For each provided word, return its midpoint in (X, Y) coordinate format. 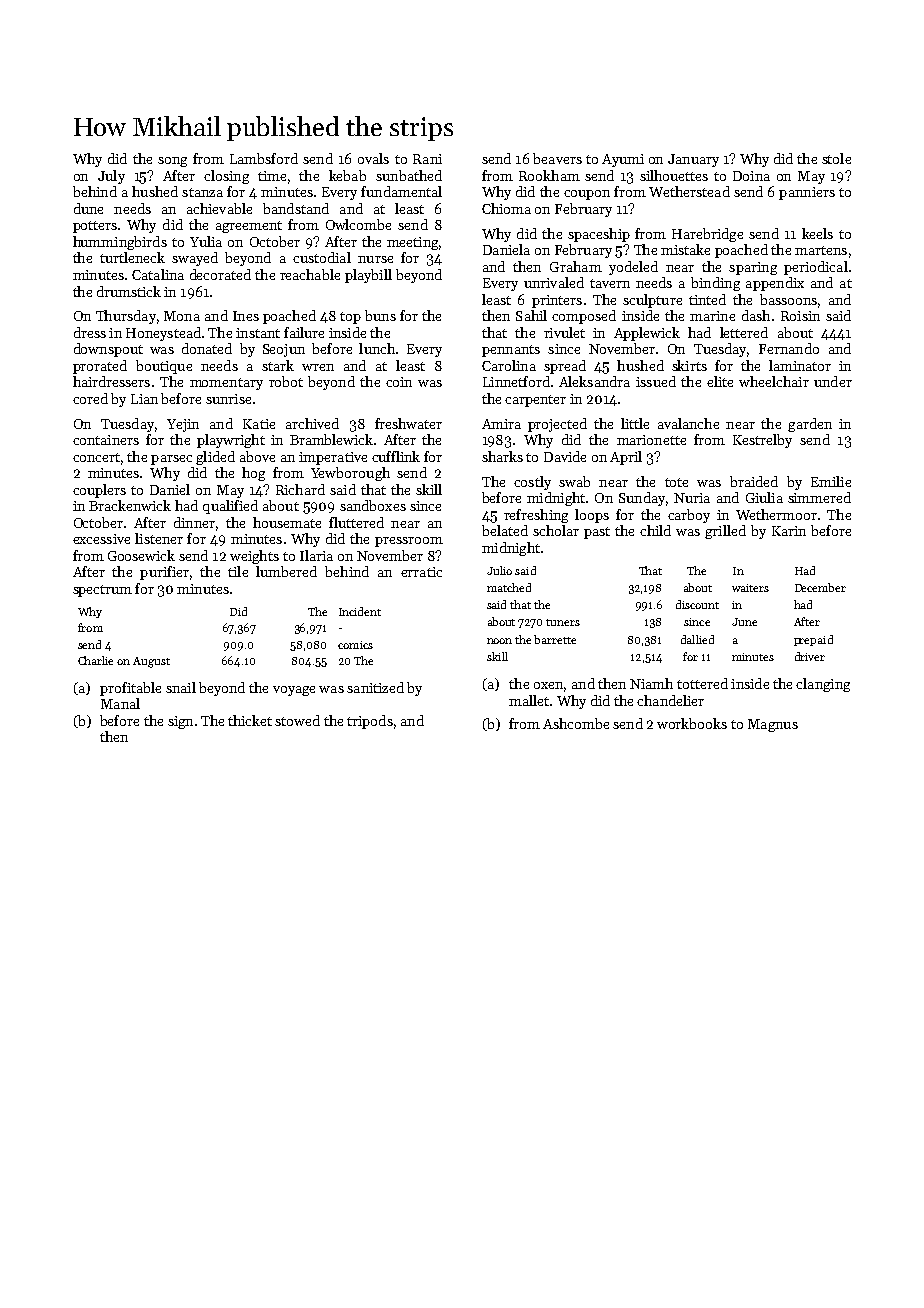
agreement (249, 227)
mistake (685, 249)
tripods (370, 722)
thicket (250, 720)
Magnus (773, 725)
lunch (377, 348)
